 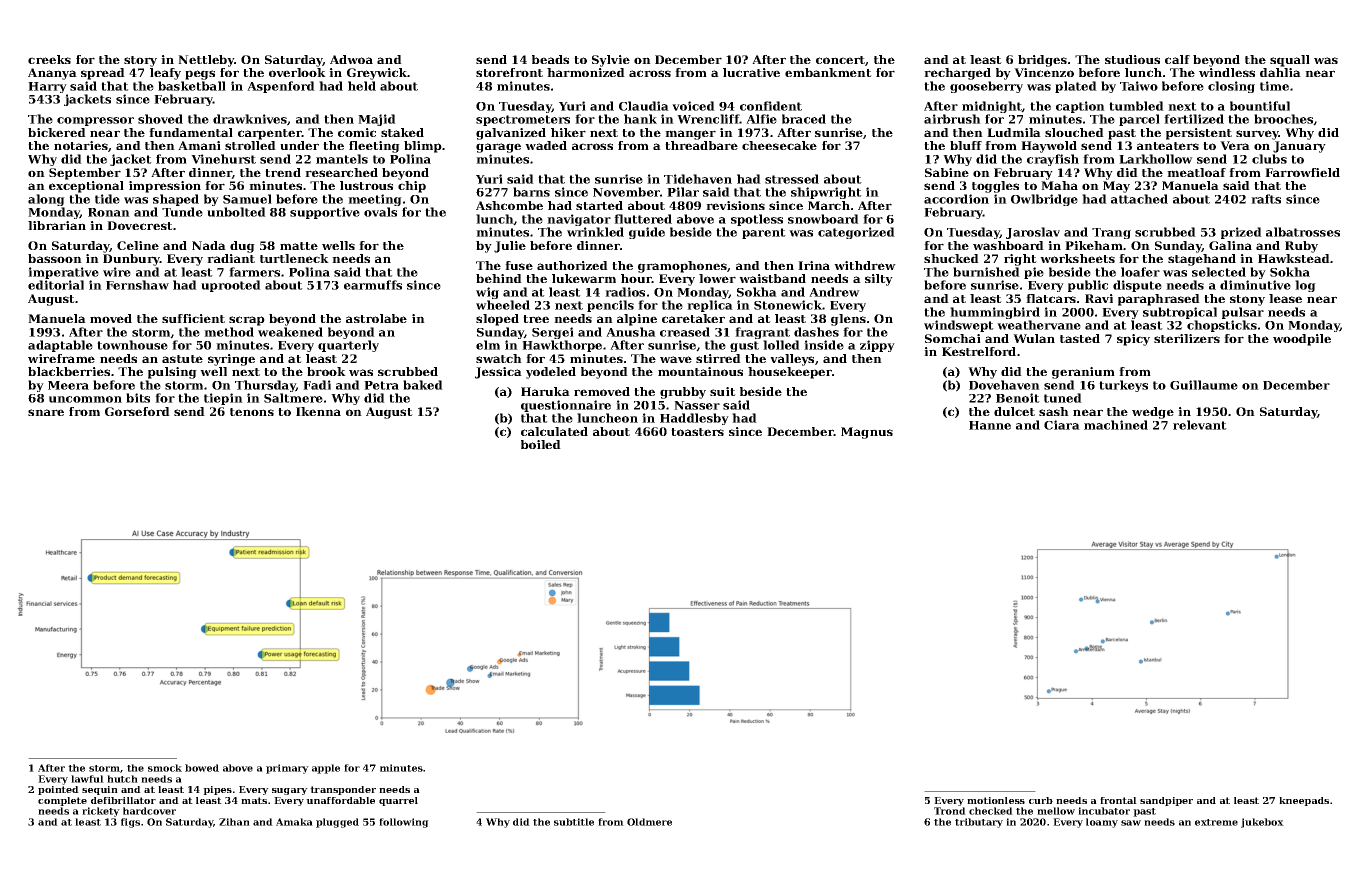 I want to click on earmuffs, so click(x=373, y=285).
